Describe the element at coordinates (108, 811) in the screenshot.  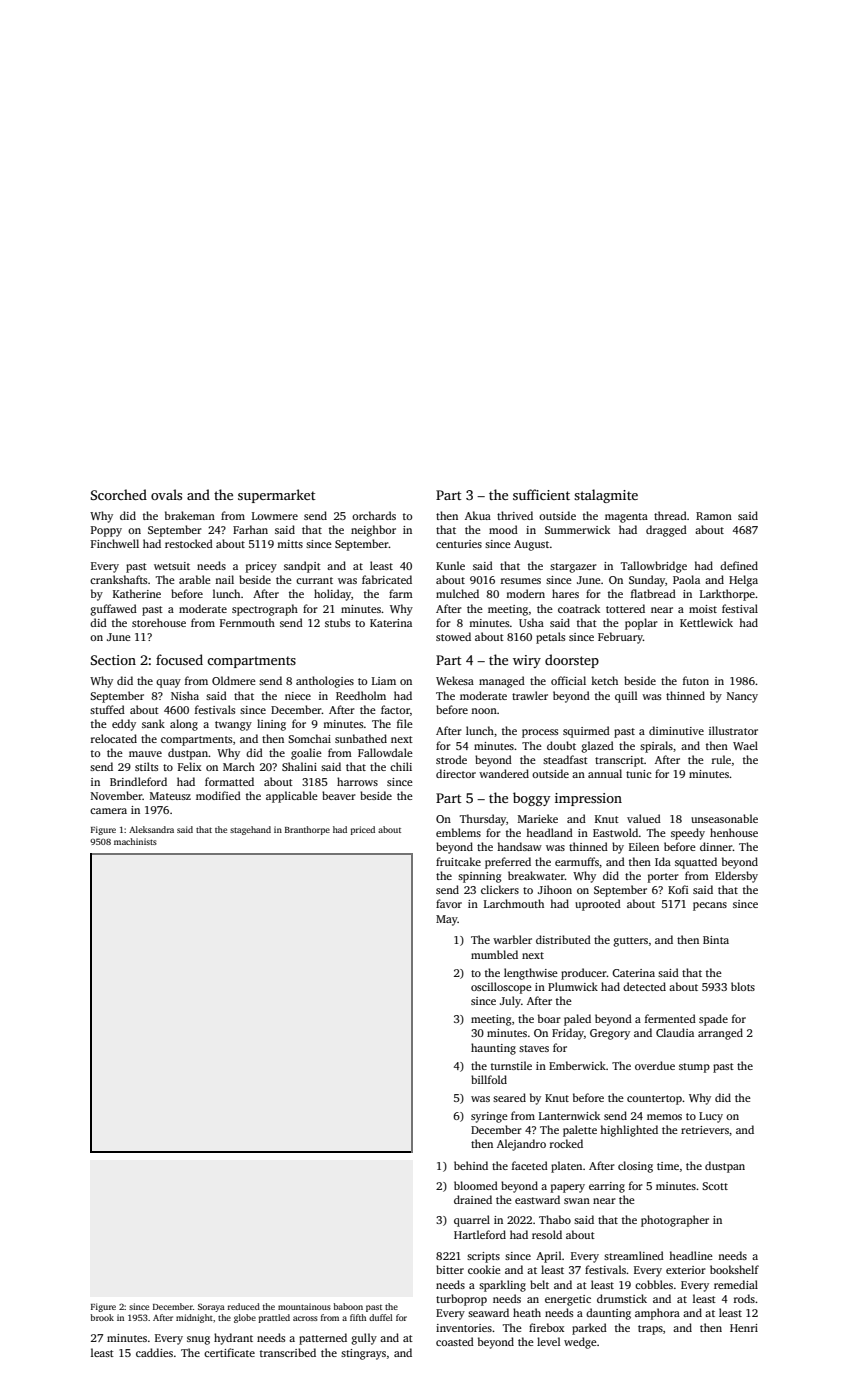
I see `camera` at that location.
